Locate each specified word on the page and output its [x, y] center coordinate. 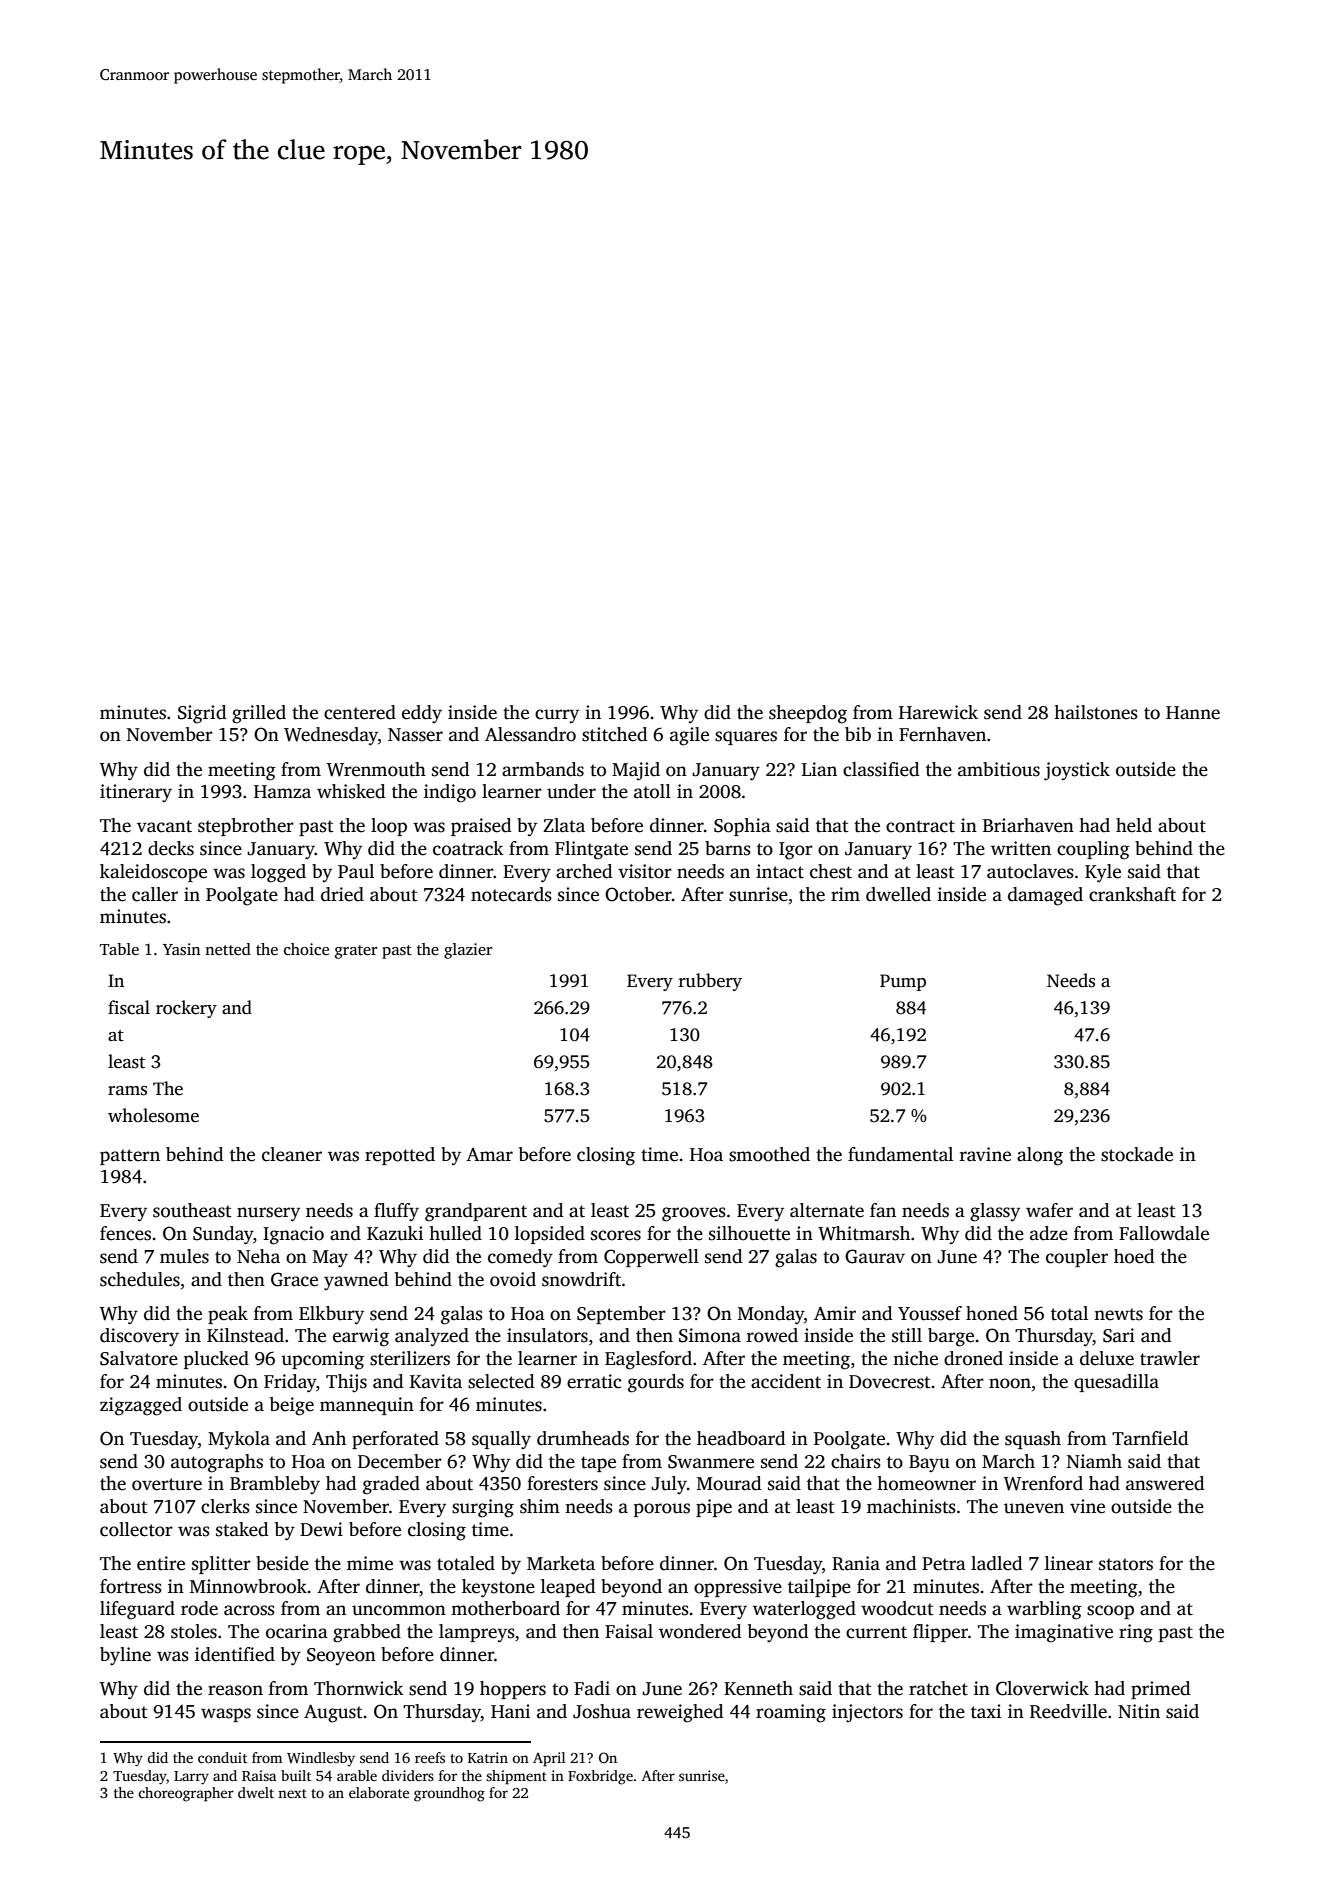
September [621, 1315]
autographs [217, 1463]
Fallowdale [1164, 1233]
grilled [259, 714]
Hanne [1193, 713]
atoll [652, 791]
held [1134, 825]
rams [127, 1091]
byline [125, 1656]
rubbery [710, 982]
